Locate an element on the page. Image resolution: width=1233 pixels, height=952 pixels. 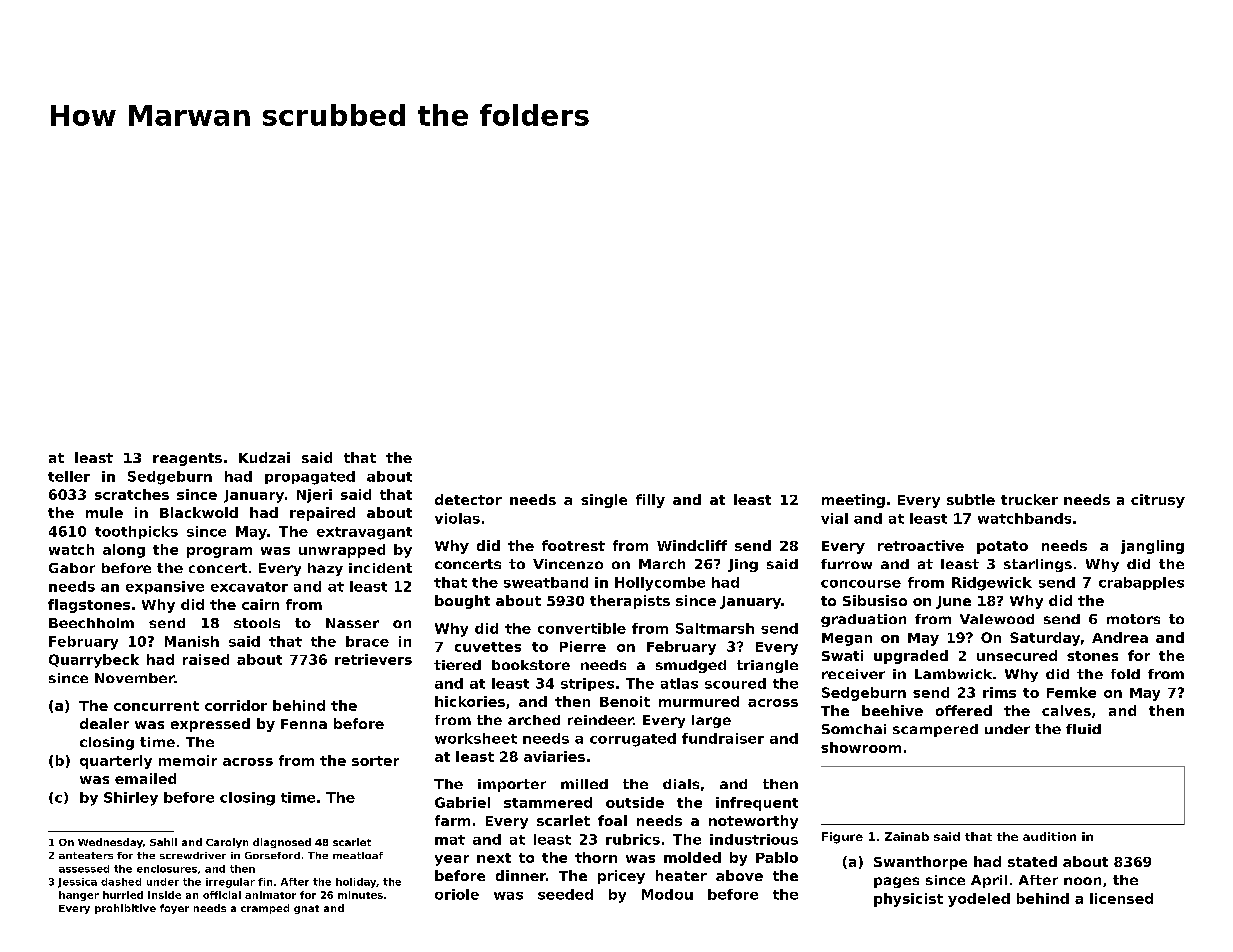
furrow is located at coordinates (846, 564).
